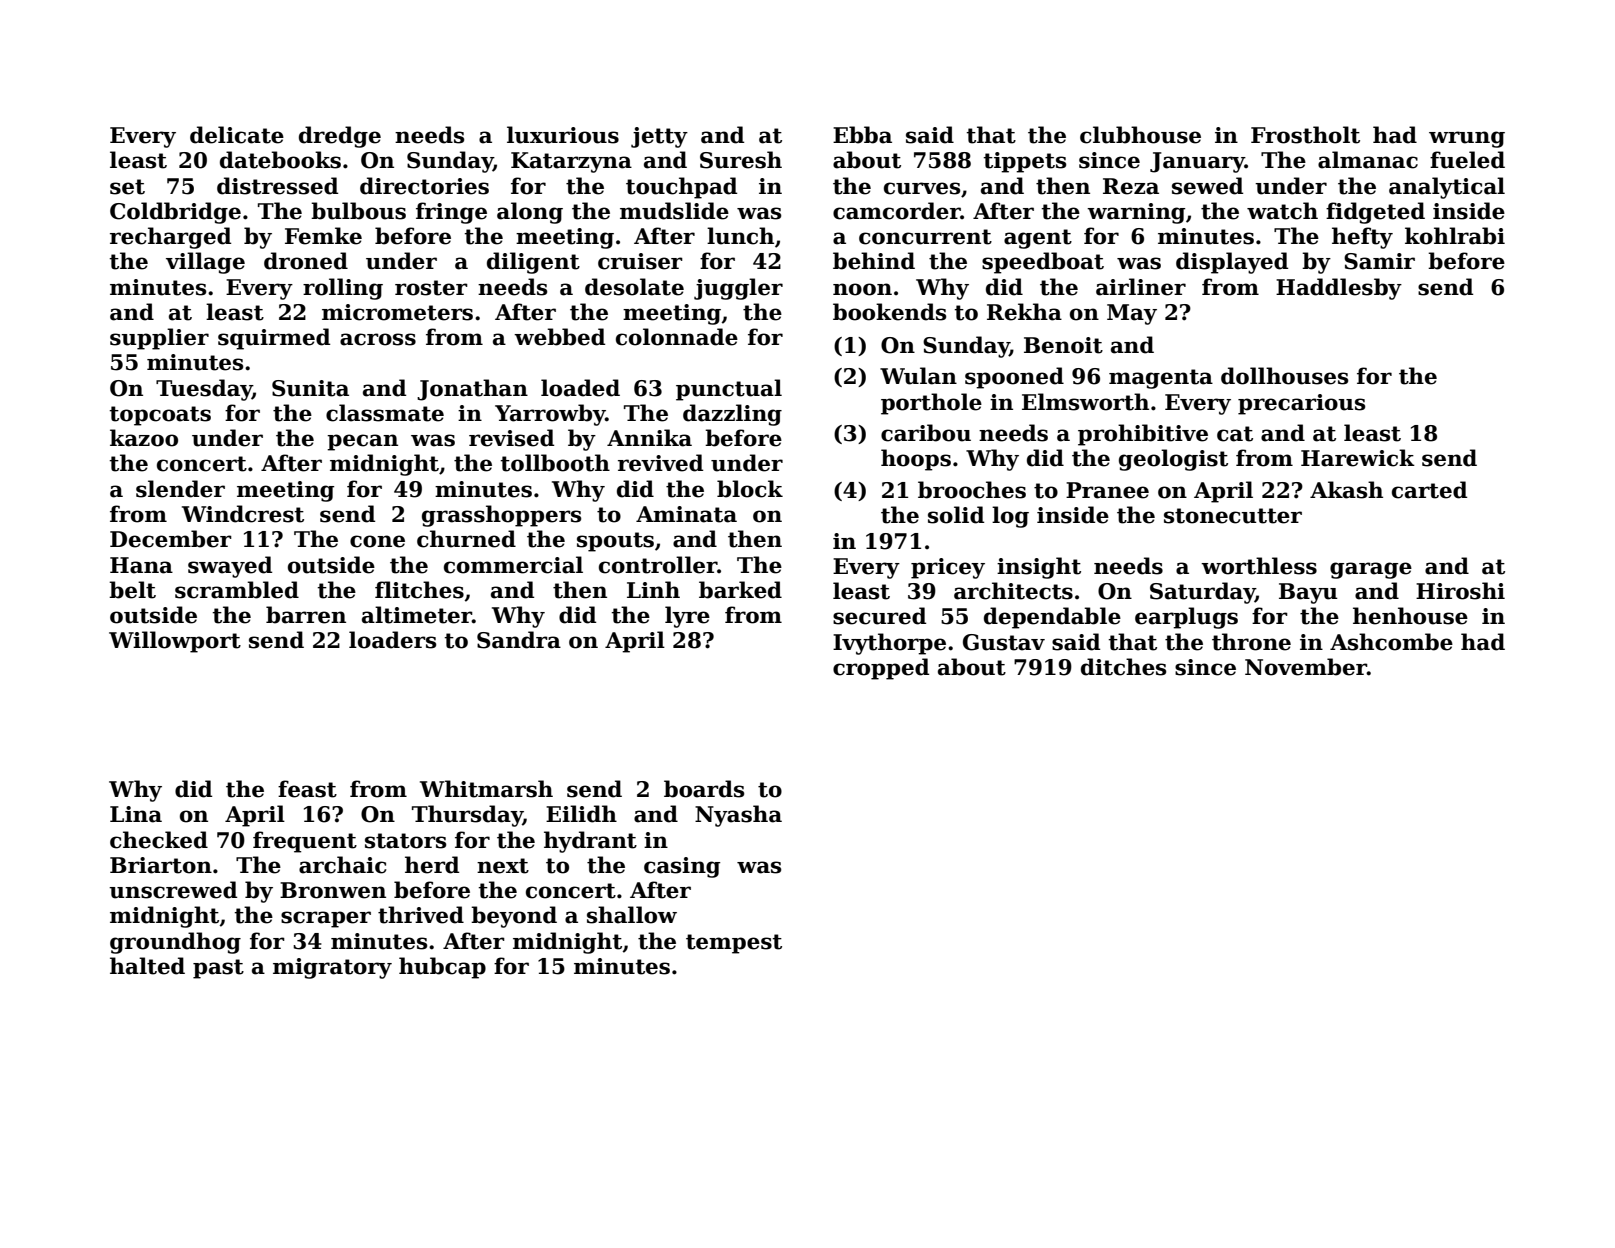  I want to click on carted, so click(1429, 490).
